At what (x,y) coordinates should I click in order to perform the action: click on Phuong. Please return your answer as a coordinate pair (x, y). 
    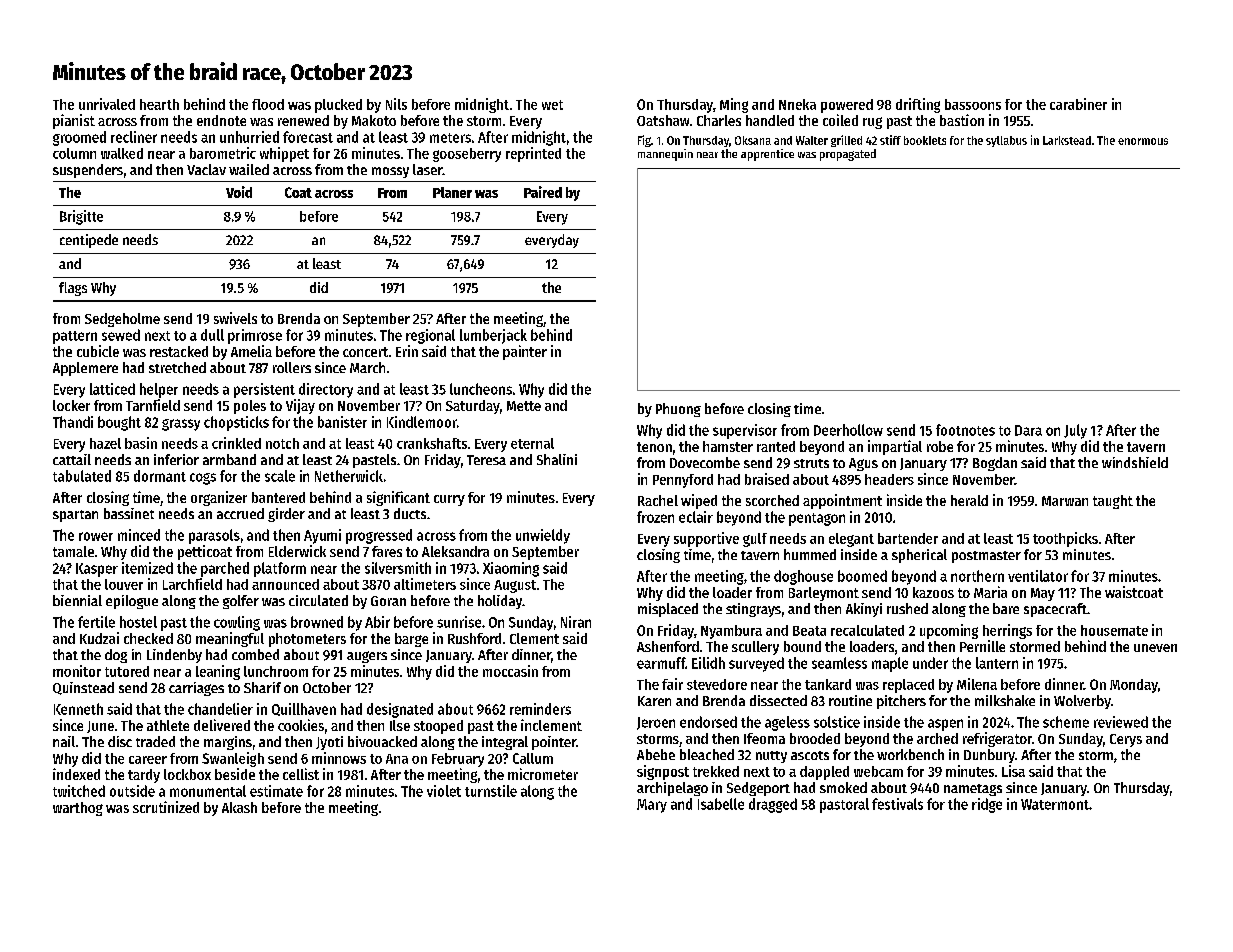
    Looking at the image, I should click on (678, 410).
